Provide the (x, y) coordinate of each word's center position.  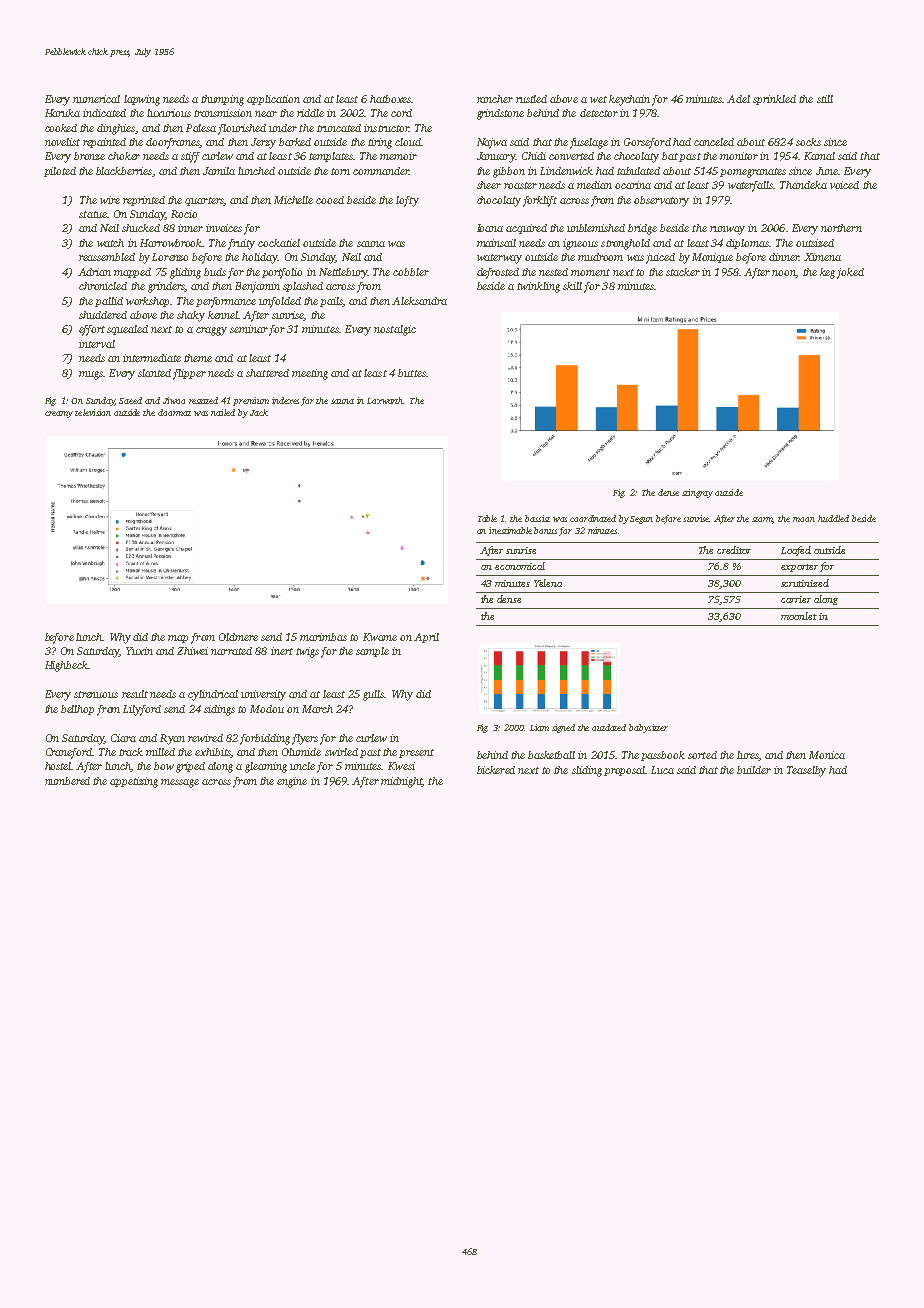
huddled (833, 518)
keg (827, 273)
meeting (310, 374)
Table (487, 518)
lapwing (142, 100)
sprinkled (774, 100)
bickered (496, 770)
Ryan (172, 739)
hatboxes (390, 99)
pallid (109, 302)
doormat (174, 412)
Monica (827, 755)
